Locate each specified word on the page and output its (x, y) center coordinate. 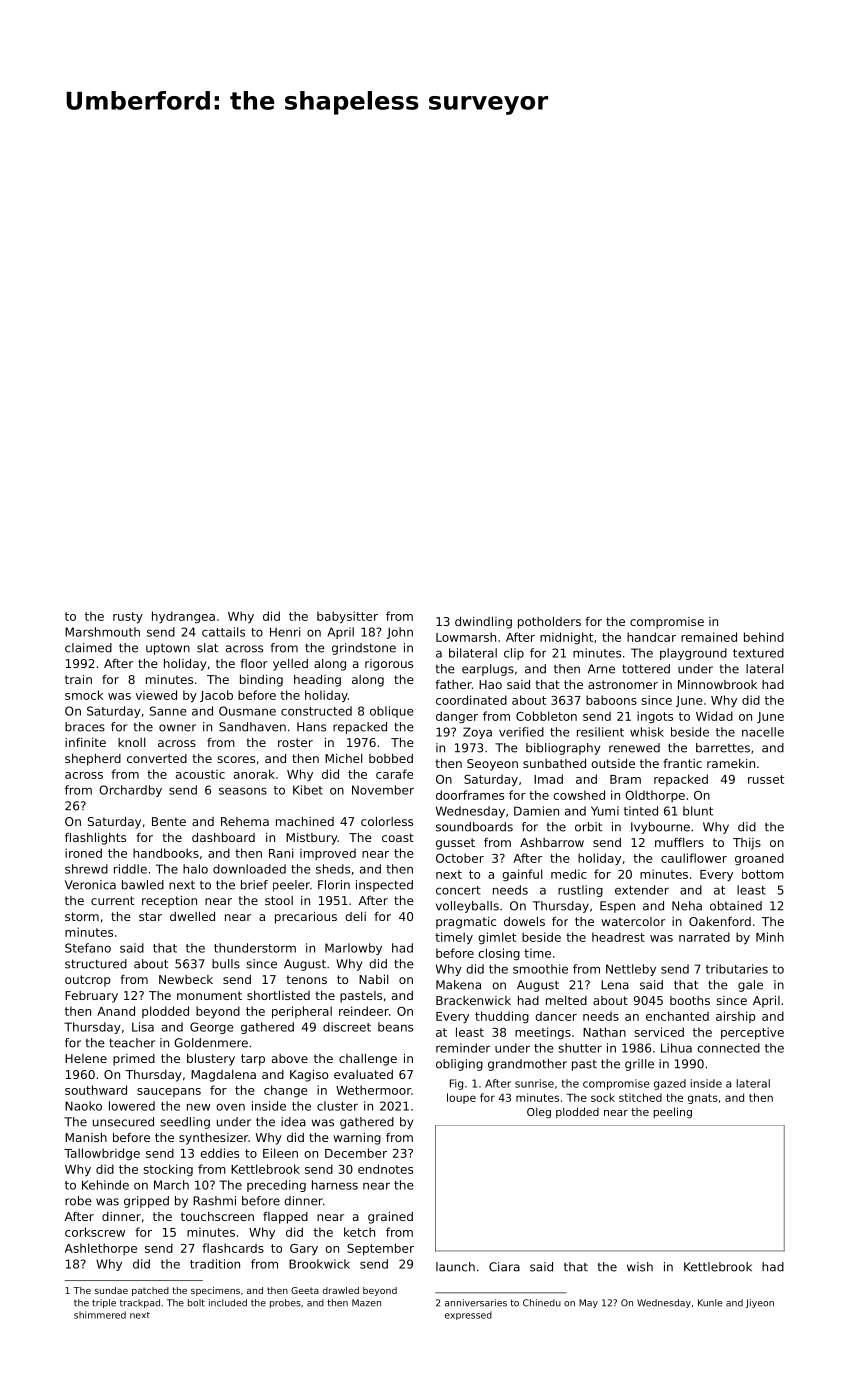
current (112, 900)
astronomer (623, 684)
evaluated (363, 1074)
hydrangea (183, 617)
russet (766, 779)
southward (96, 1090)
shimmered (100, 1315)
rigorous (389, 665)
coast (398, 837)
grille (639, 1065)
